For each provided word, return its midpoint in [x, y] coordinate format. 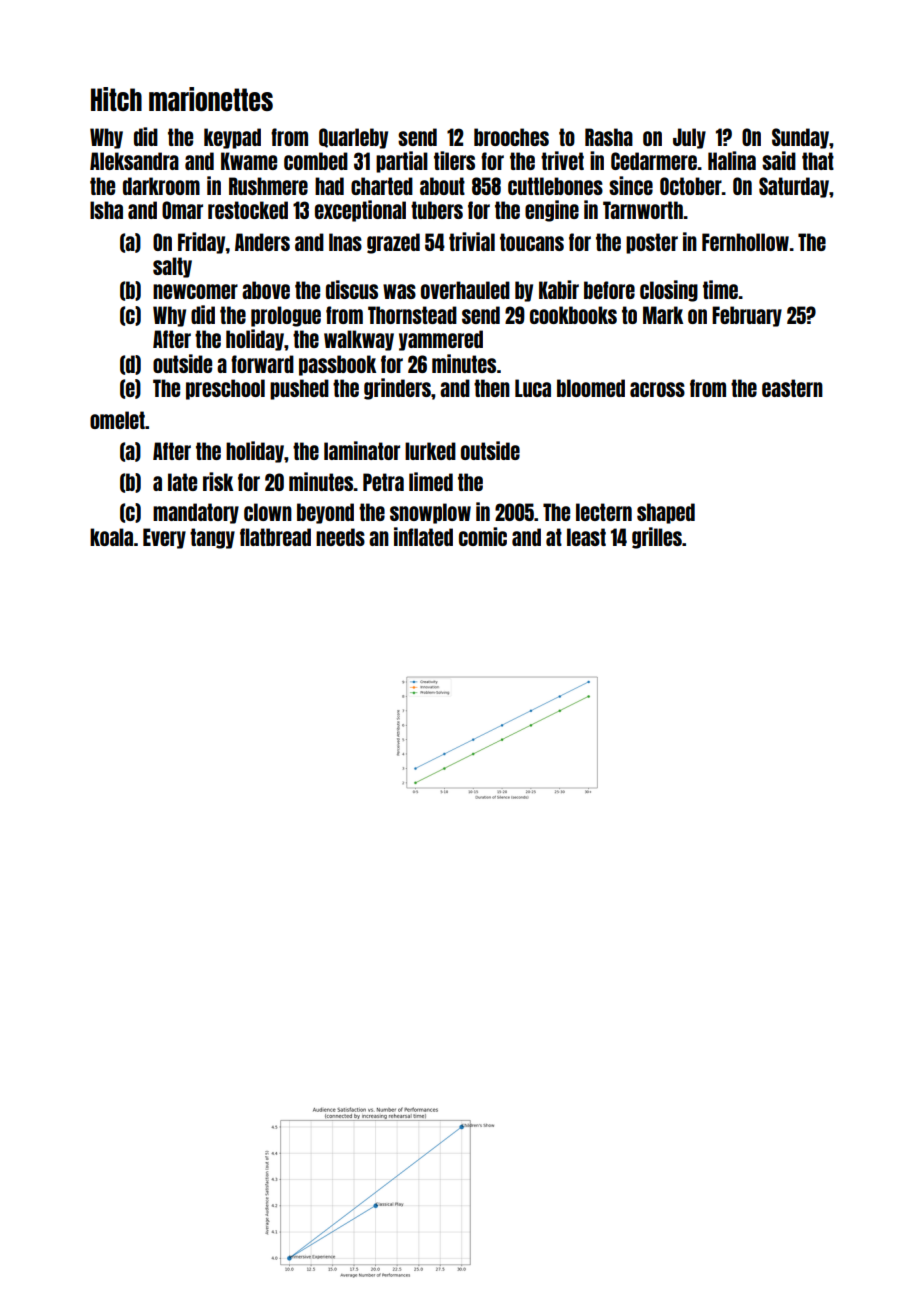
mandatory [196, 513]
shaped [666, 513]
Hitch [116, 99]
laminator [362, 450]
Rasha [609, 137]
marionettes [211, 99]
